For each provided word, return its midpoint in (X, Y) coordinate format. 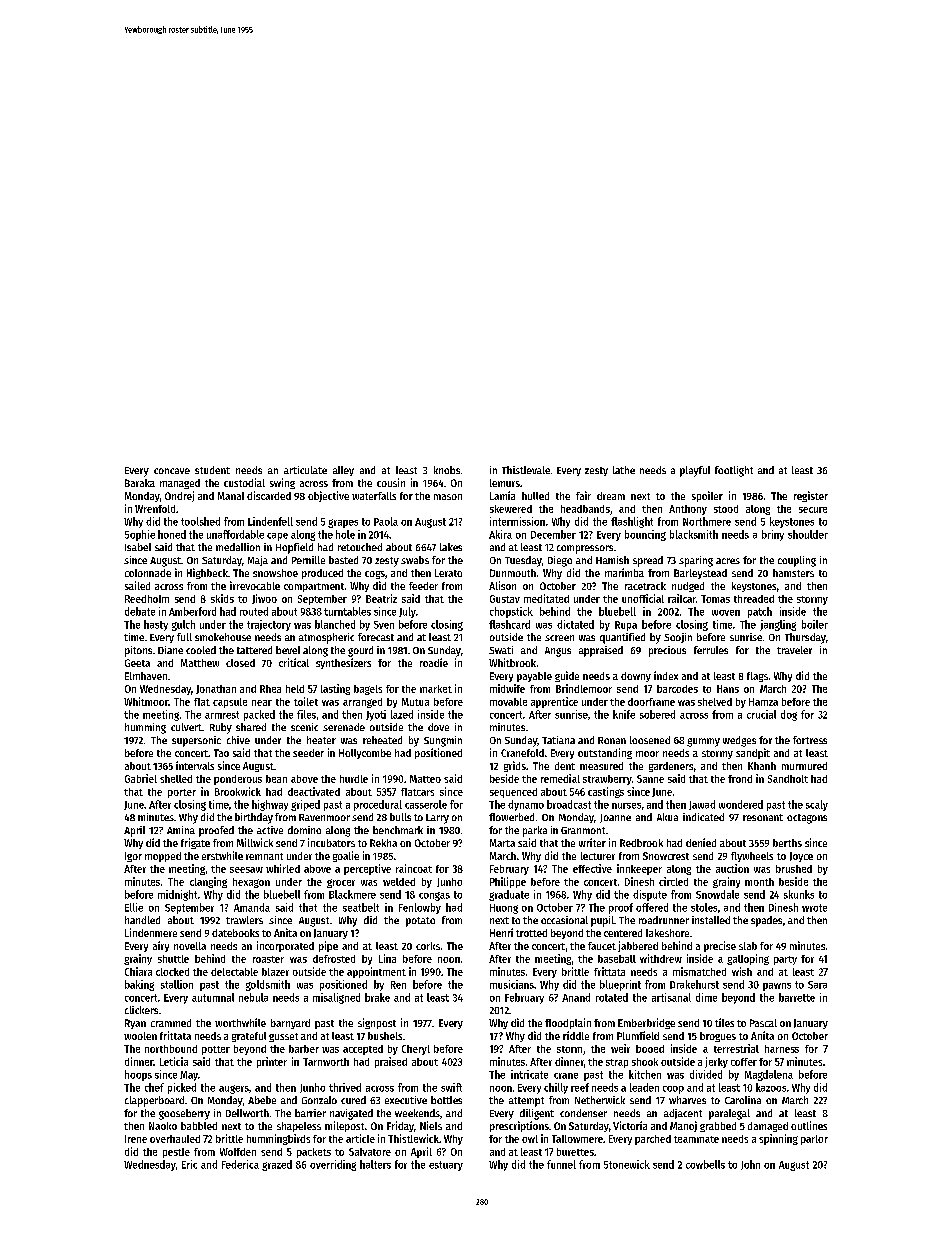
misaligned (336, 998)
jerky (716, 1062)
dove (438, 727)
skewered (511, 509)
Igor (133, 857)
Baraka (140, 483)
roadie (434, 662)
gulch (183, 625)
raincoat (414, 868)
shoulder (808, 534)
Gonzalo (319, 1100)
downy (636, 677)
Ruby (221, 728)
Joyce (801, 857)
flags (757, 677)
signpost (377, 1023)
